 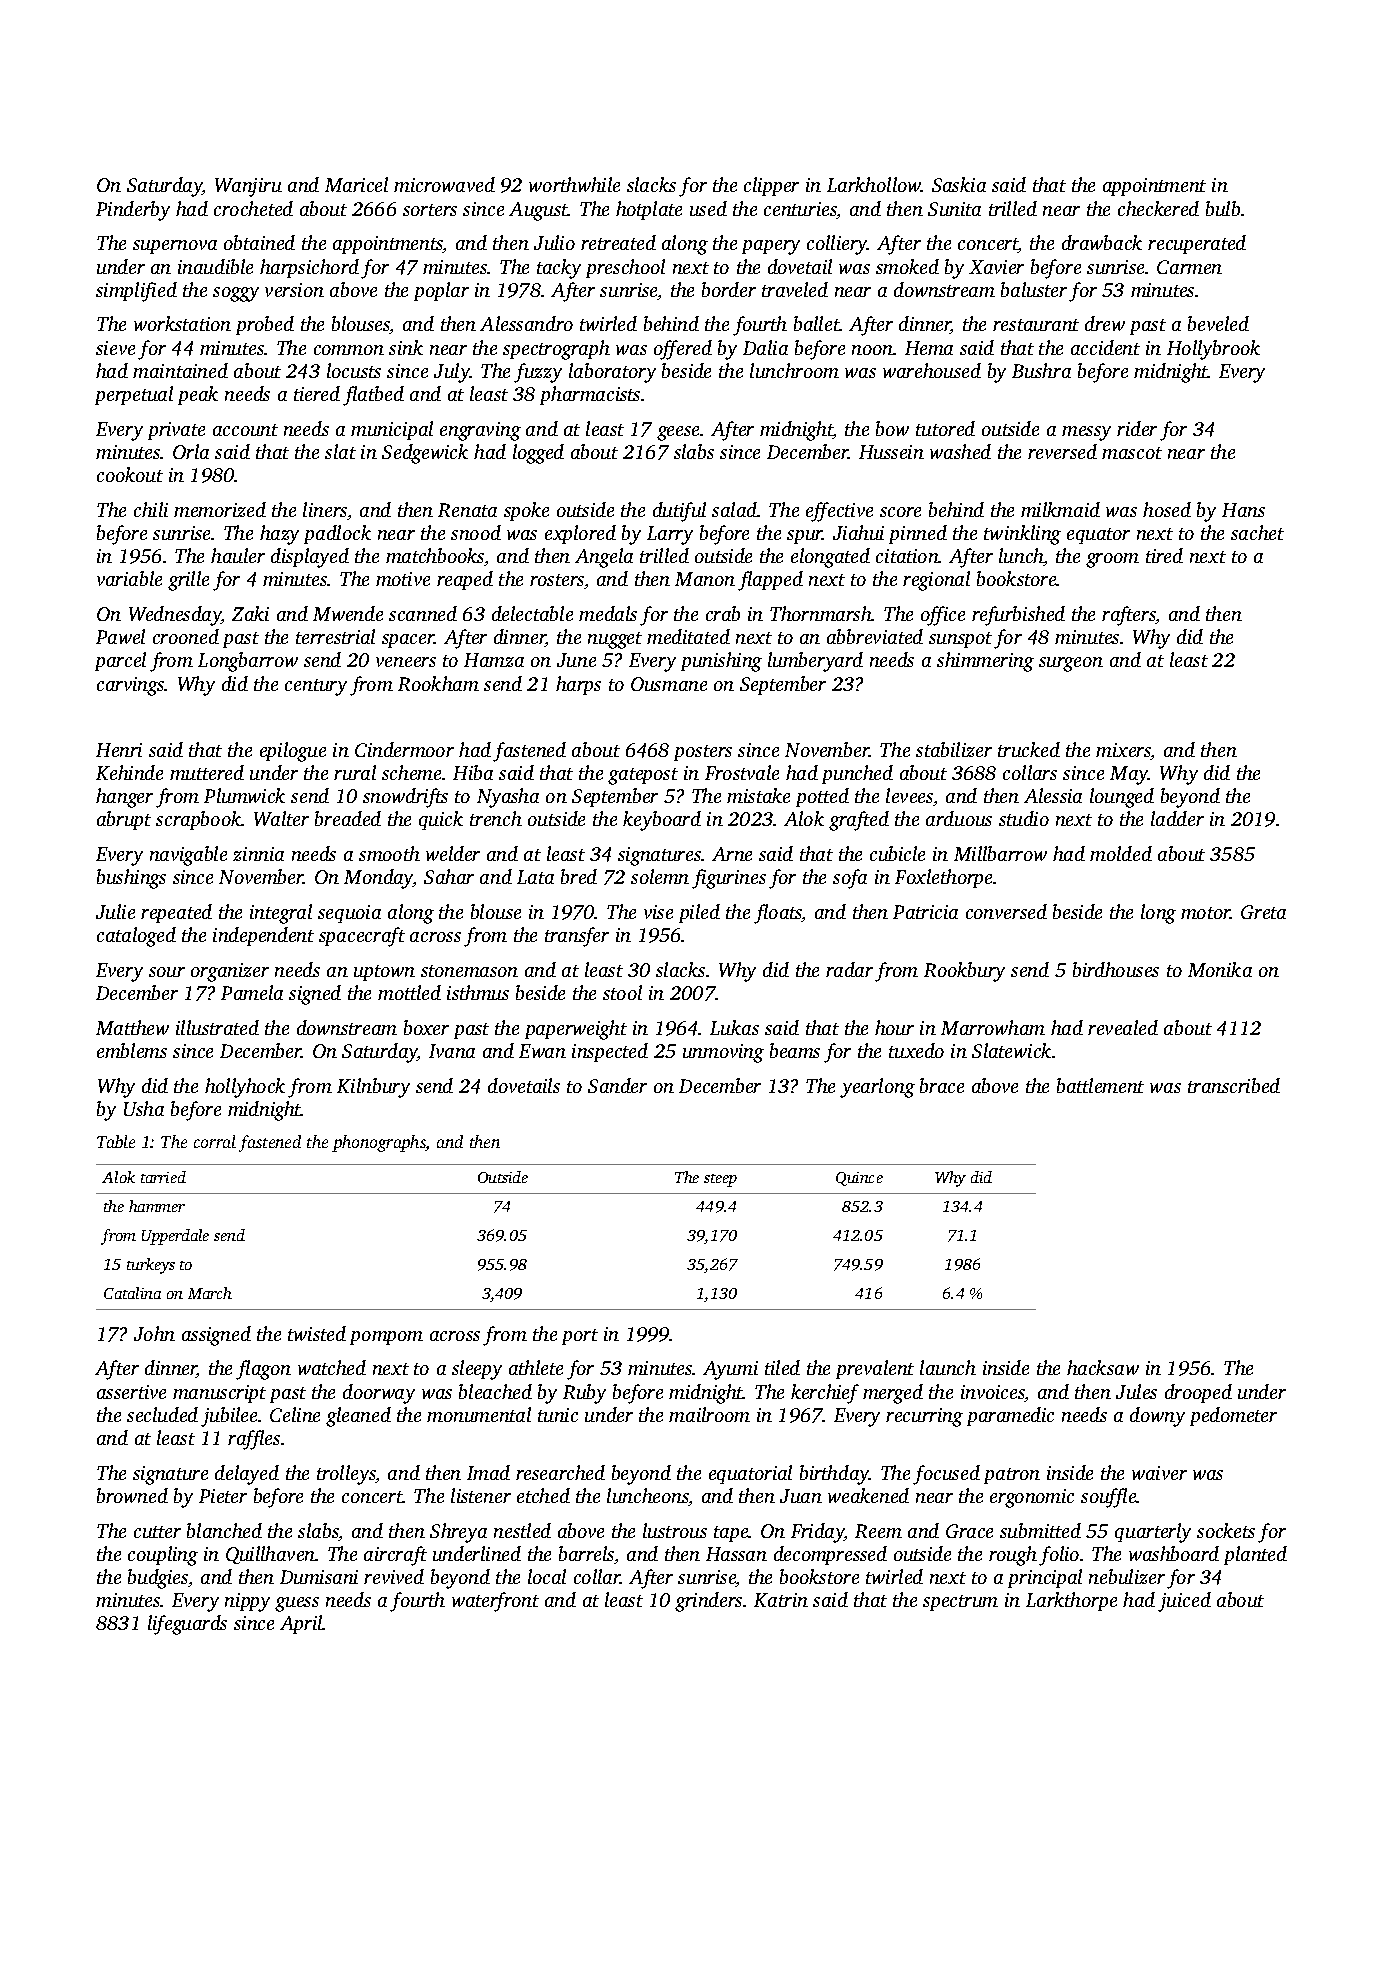 What do you see at coordinates (1103, 1367) in the page?
I see `hacksaw` at bounding box center [1103, 1367].
